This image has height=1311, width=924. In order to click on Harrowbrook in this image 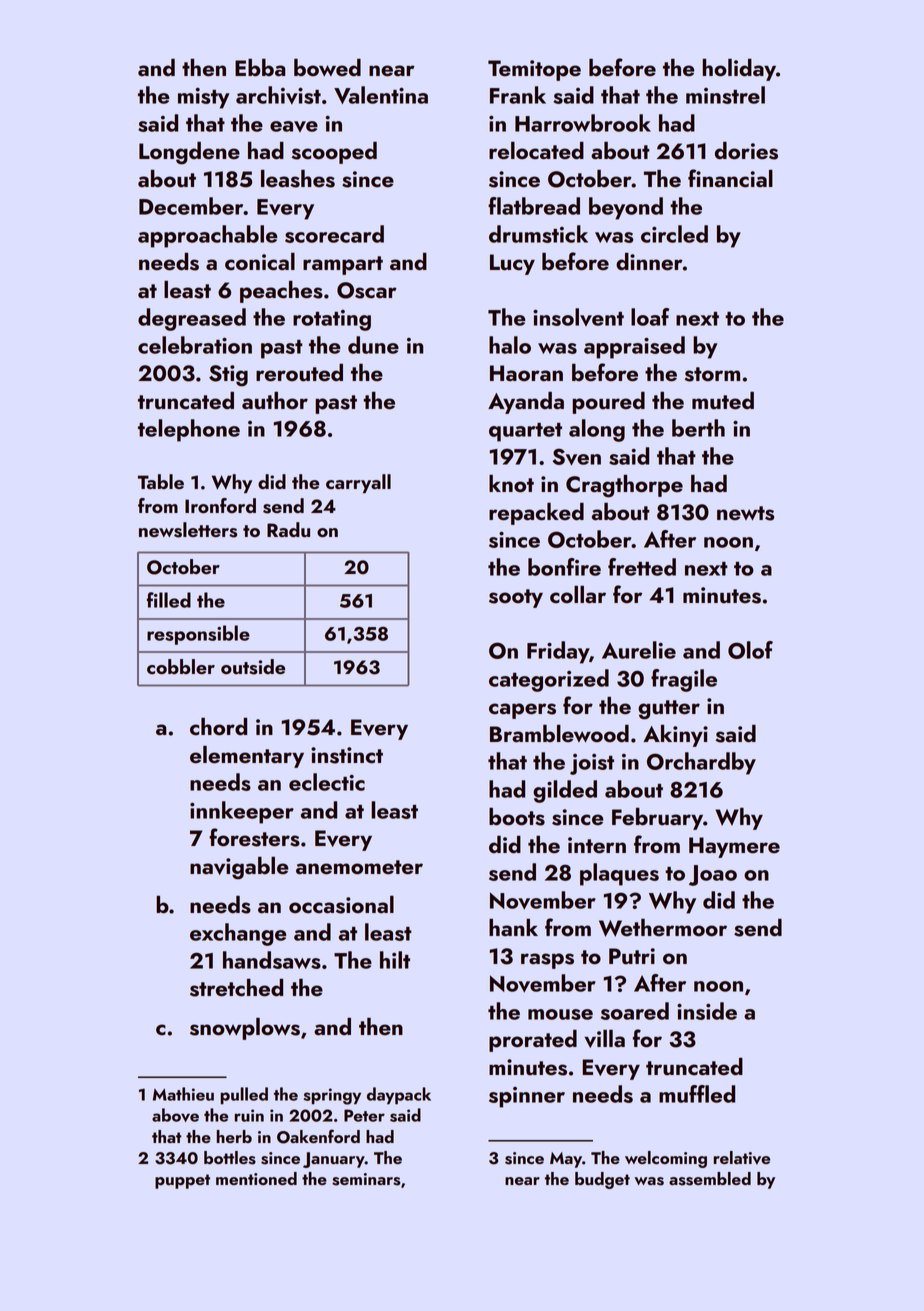, I will do `click(583, 123)`.
